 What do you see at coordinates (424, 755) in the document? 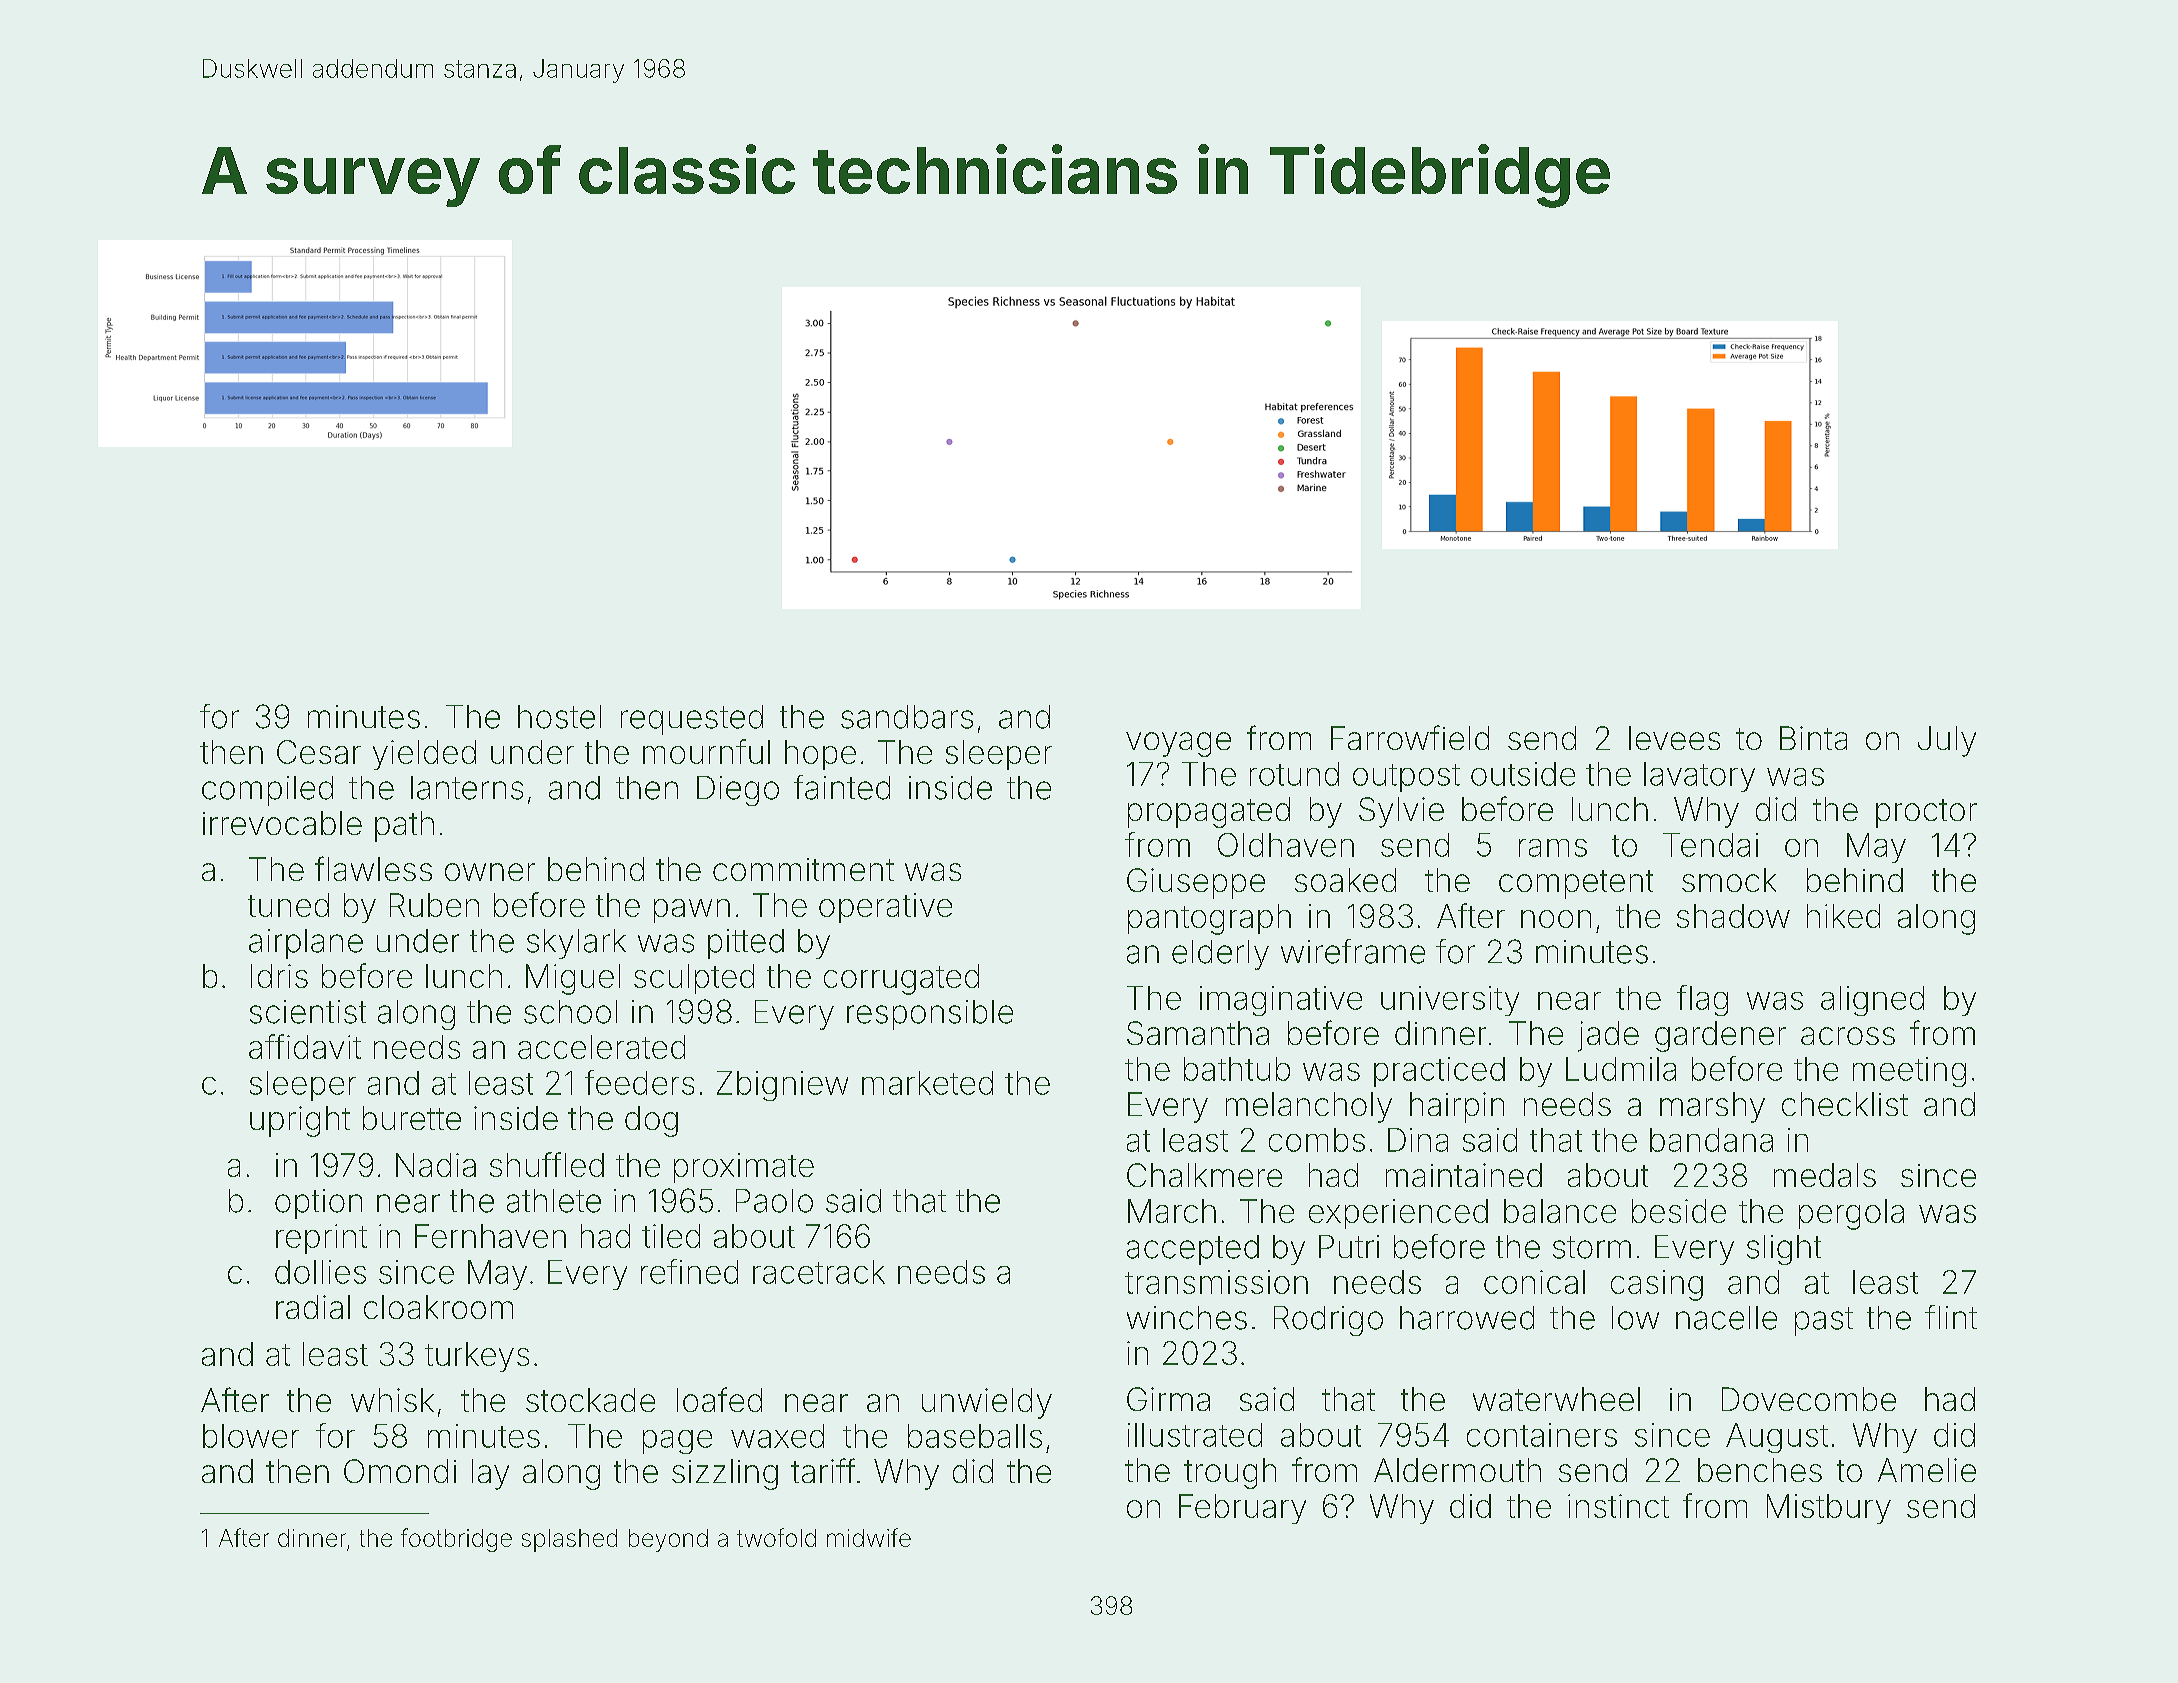
I see `yielded` at bounding box center [424, 755].
